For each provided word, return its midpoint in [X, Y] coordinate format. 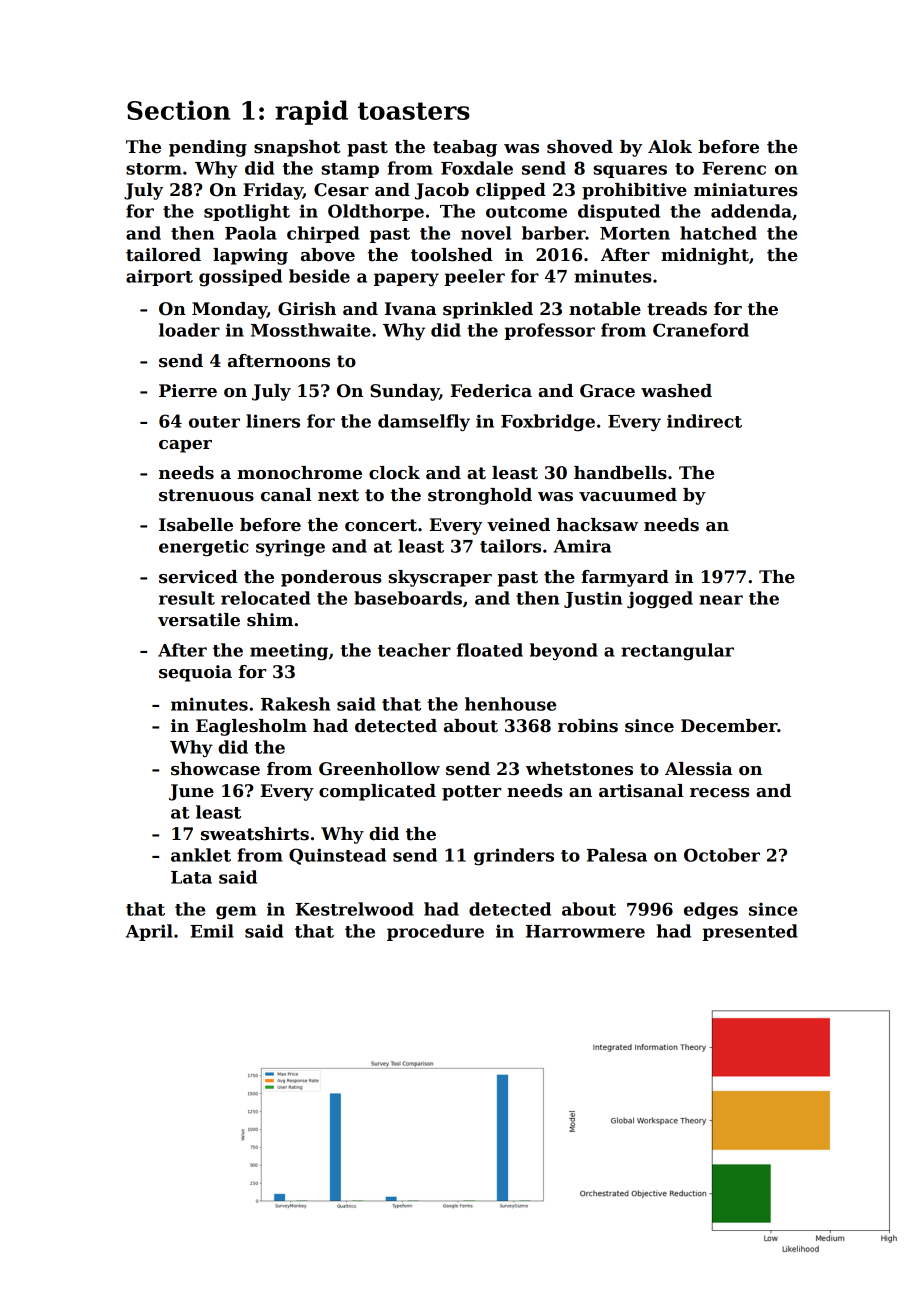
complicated [377, 792]
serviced [198, 577]
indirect [704, 421]
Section [179, 110]
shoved [580, 147]
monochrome [299, 473]
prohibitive [634, 191]
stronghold [480, 496]
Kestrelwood [355, 909]
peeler [474, 277]
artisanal [641, 791]
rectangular [677, 652]
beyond [564, 651]
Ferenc [734, 168]
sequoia [195, 673]
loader [189, 330]
